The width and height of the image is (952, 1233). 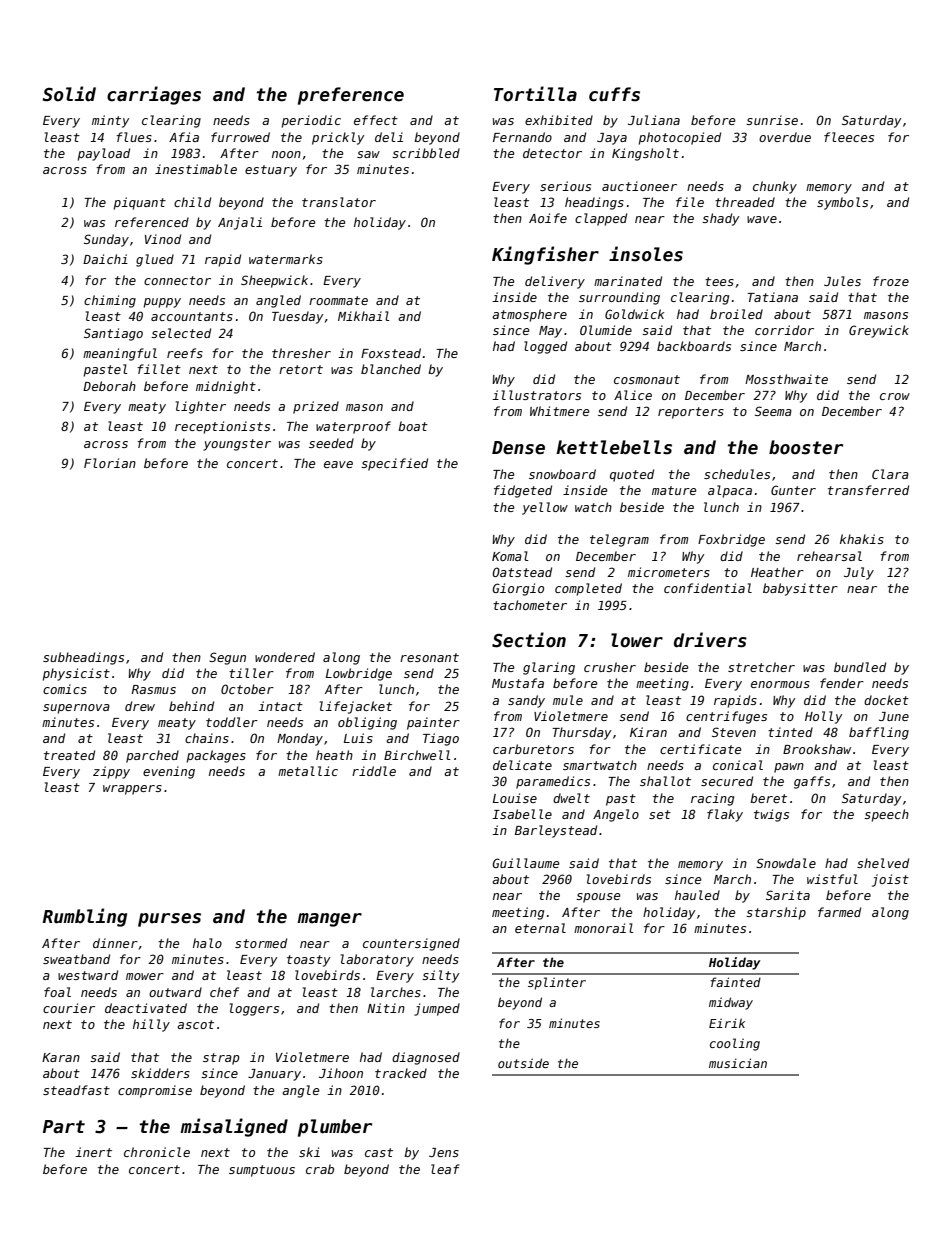 I want to click on bundled, so click(x=860, y=667).
